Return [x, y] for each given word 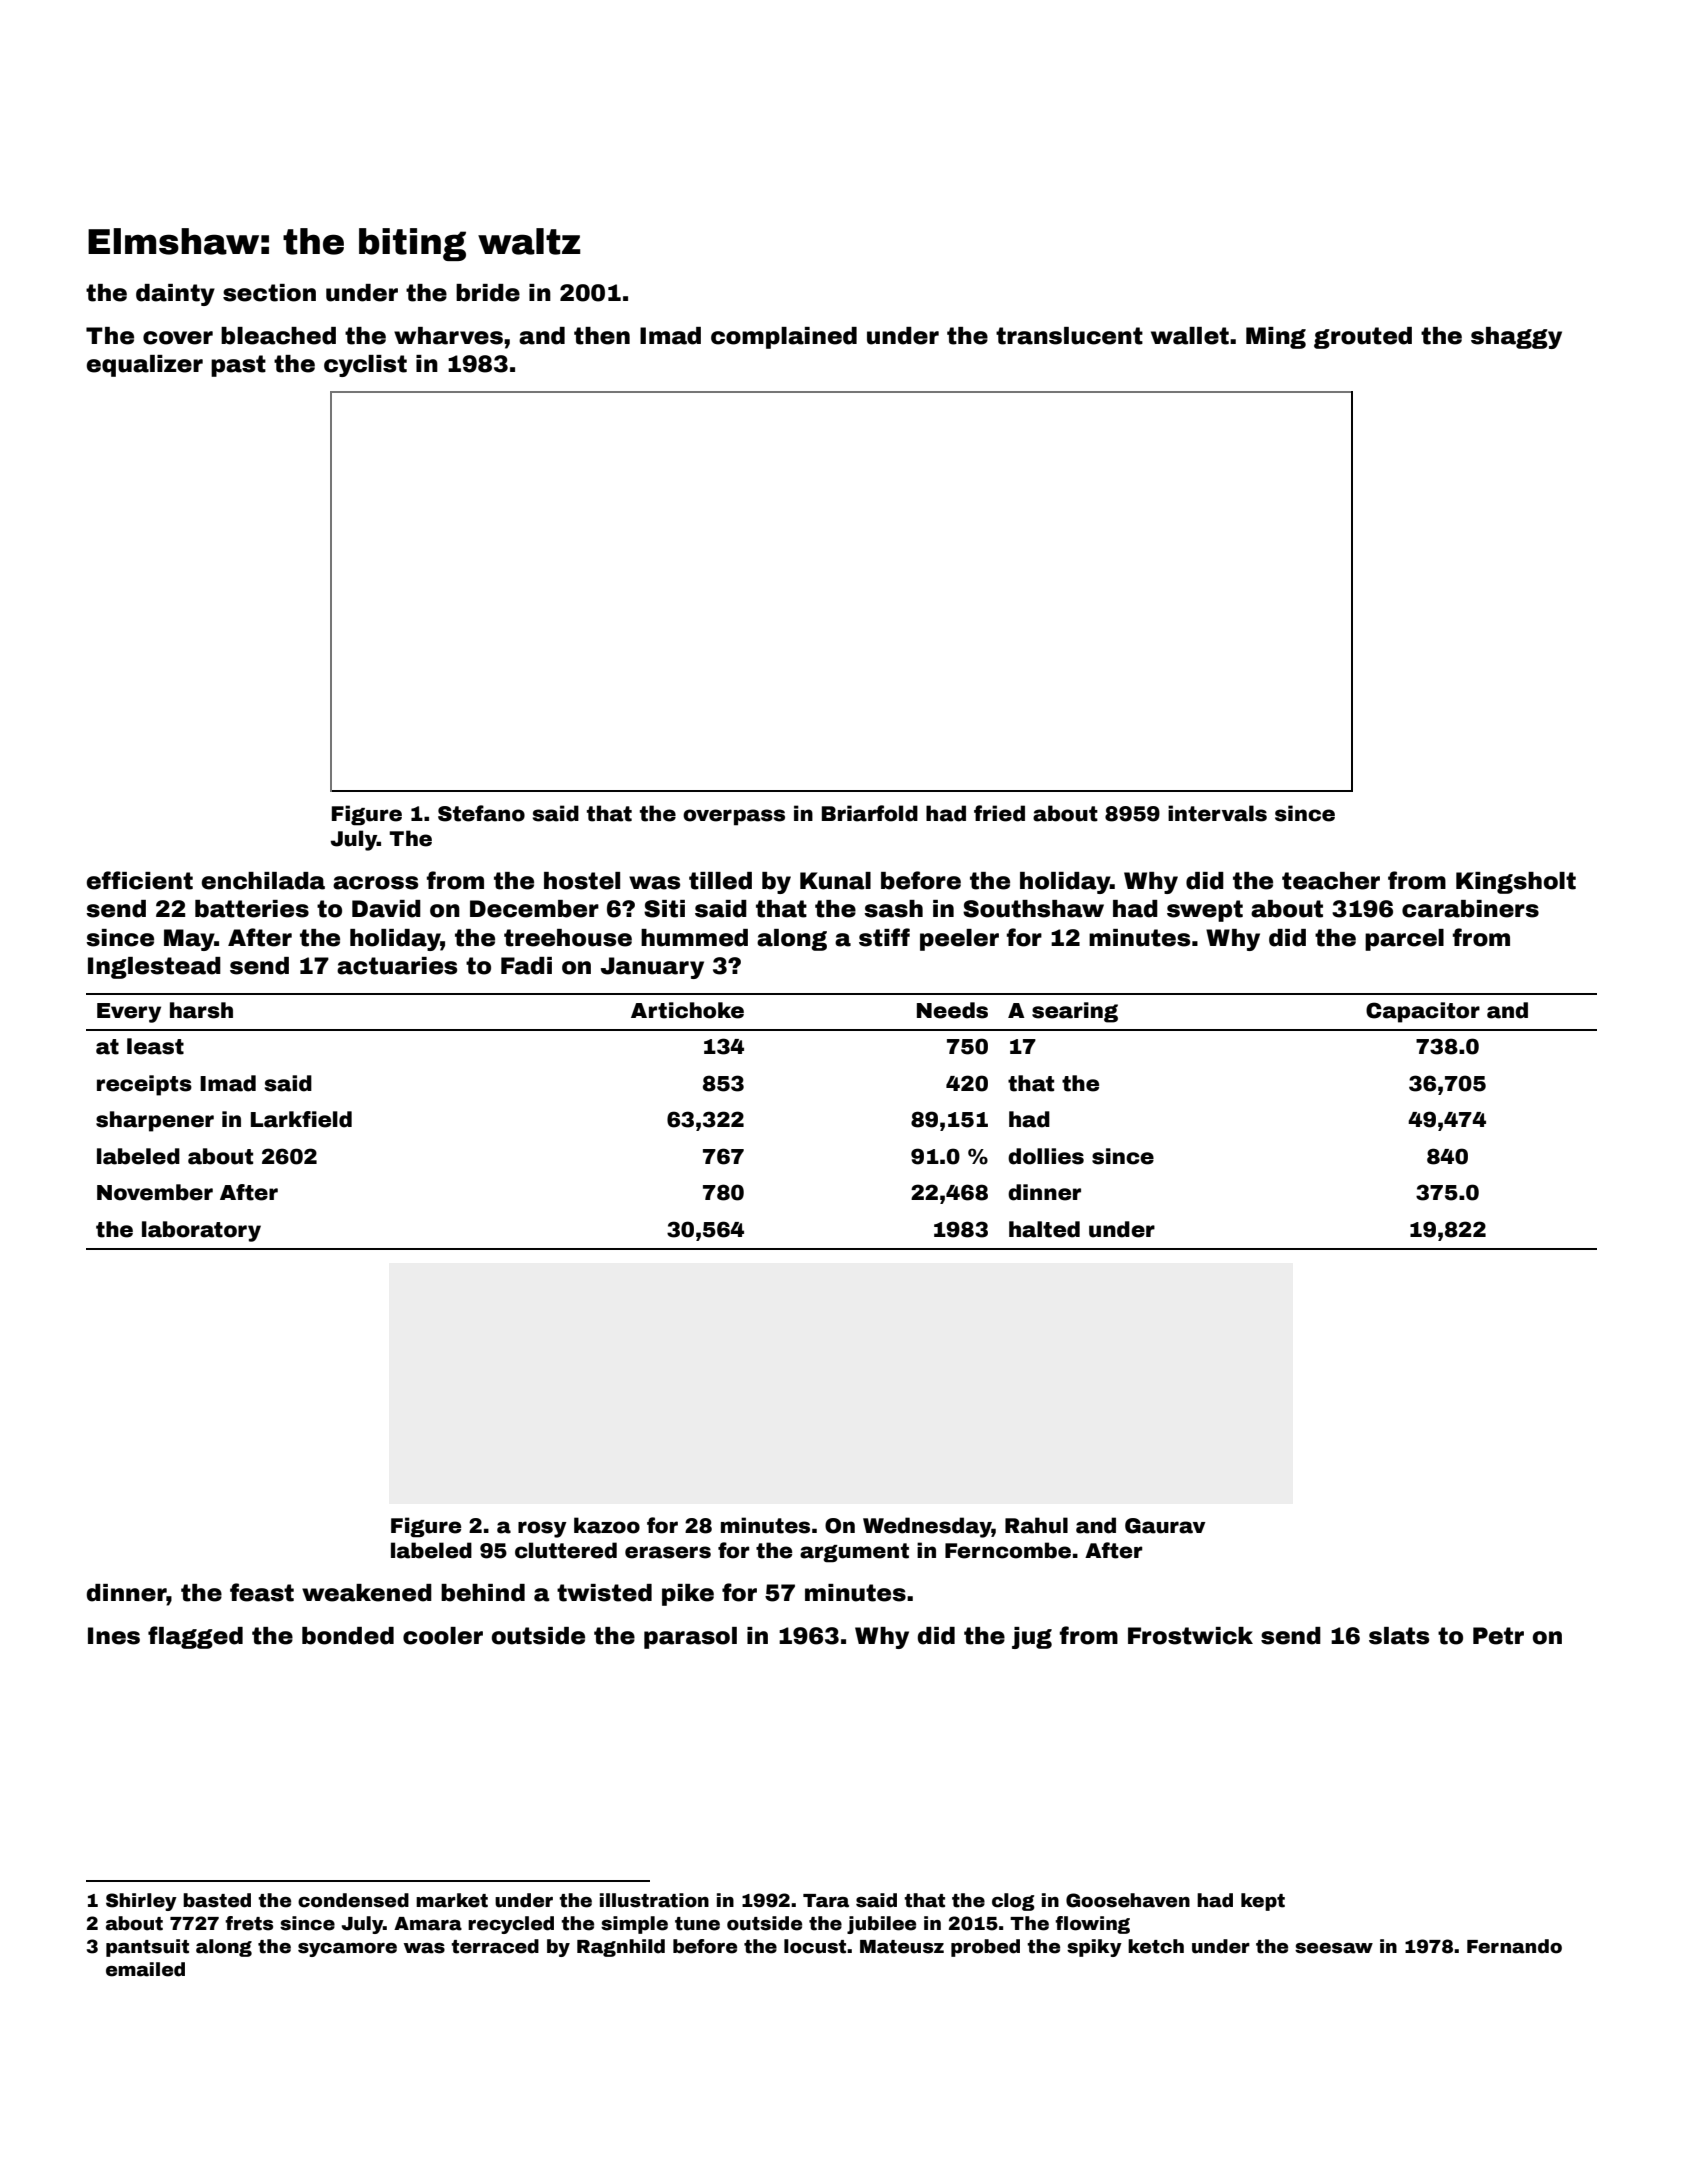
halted [1044, 1229]
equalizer [145, 366]
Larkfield [301, 1119]
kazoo [607, 1525]
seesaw [1334, 1948]
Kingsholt [1516, 883]
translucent [1069, 336]
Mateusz [902, 1947]
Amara [428, 1924]
